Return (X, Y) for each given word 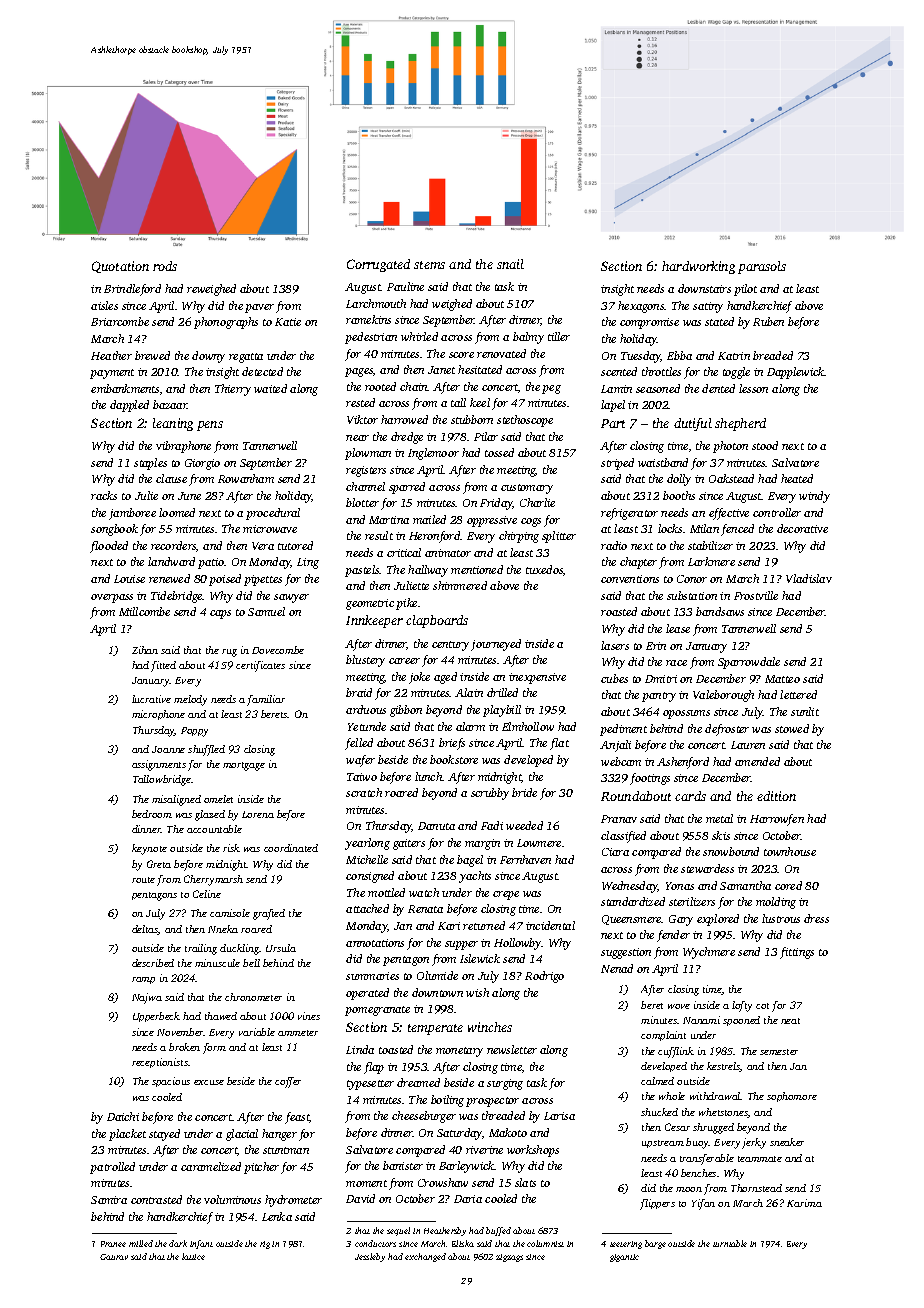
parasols (762, 267)
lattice (193, 1256)
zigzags (509, 1258)
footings (650, 779)
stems (429, 265)
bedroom (152, 814)
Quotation (120, 267)
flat (559, 744)
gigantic (624, 1258)
